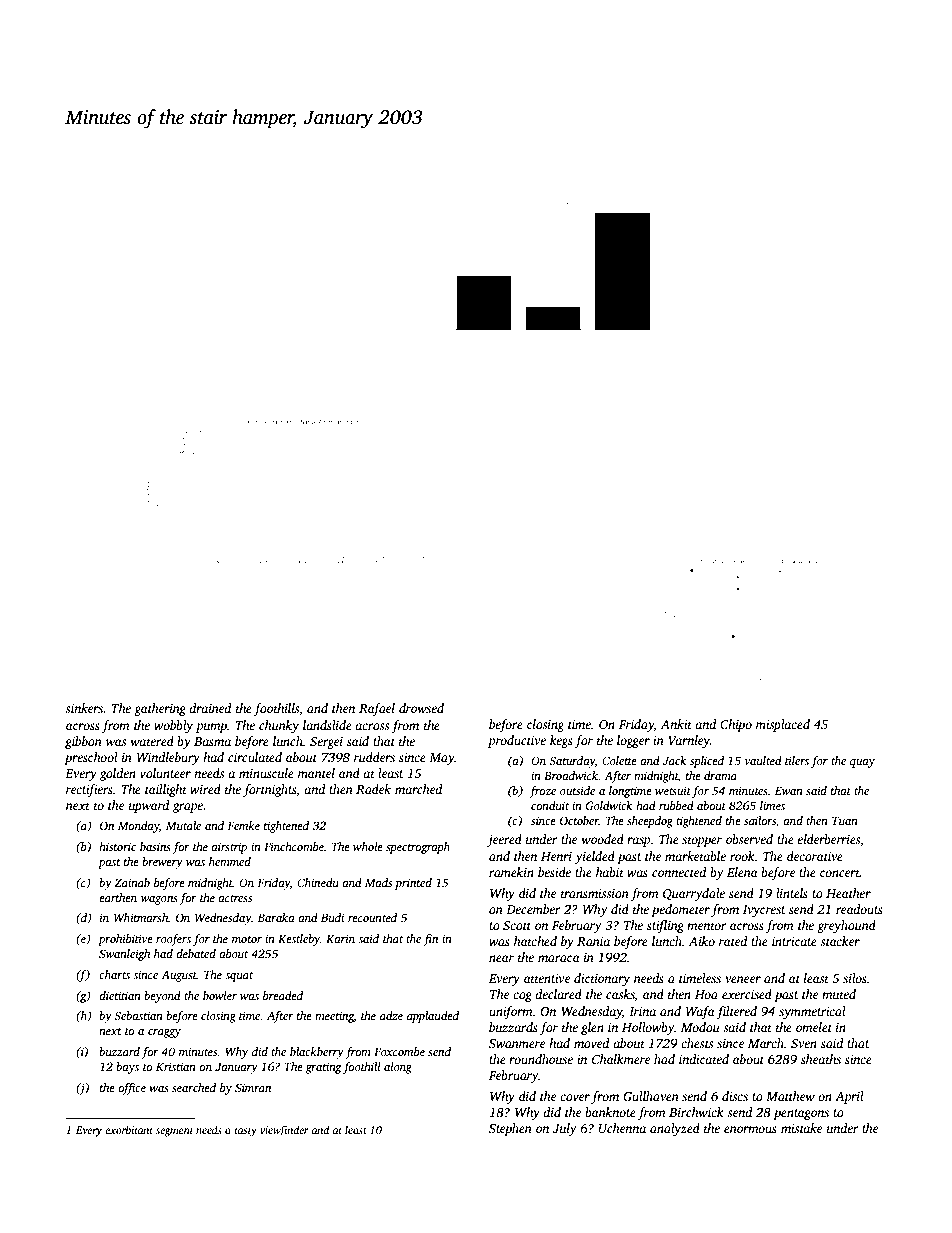  I want to click on sheaths, so click(821, 1059).
